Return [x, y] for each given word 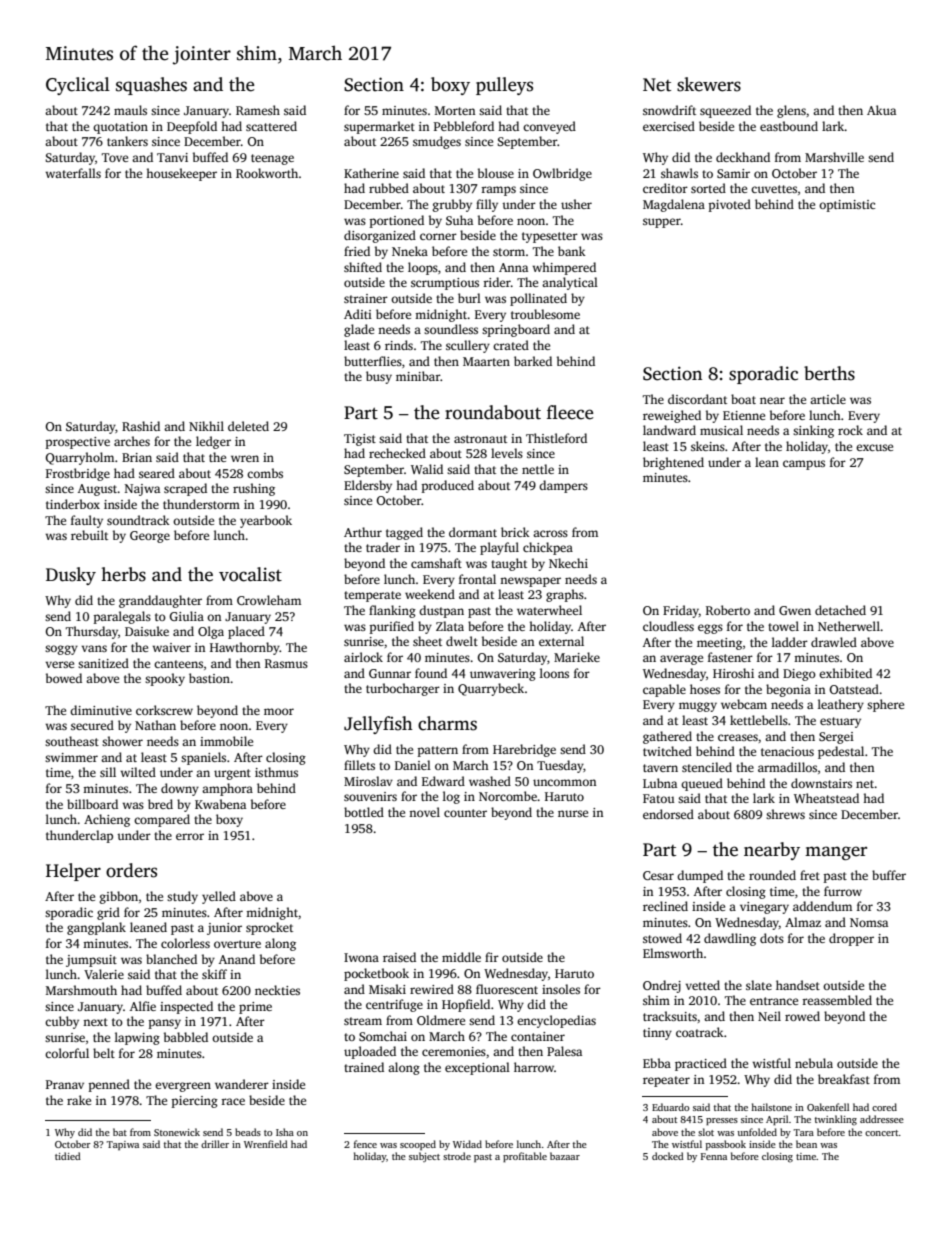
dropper [851, 939]
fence [365, 1144]
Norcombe [508, 796]
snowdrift [669, 110]
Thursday [92, 632]
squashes [151, 86]
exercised [669, 126]
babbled [186, 1037]
